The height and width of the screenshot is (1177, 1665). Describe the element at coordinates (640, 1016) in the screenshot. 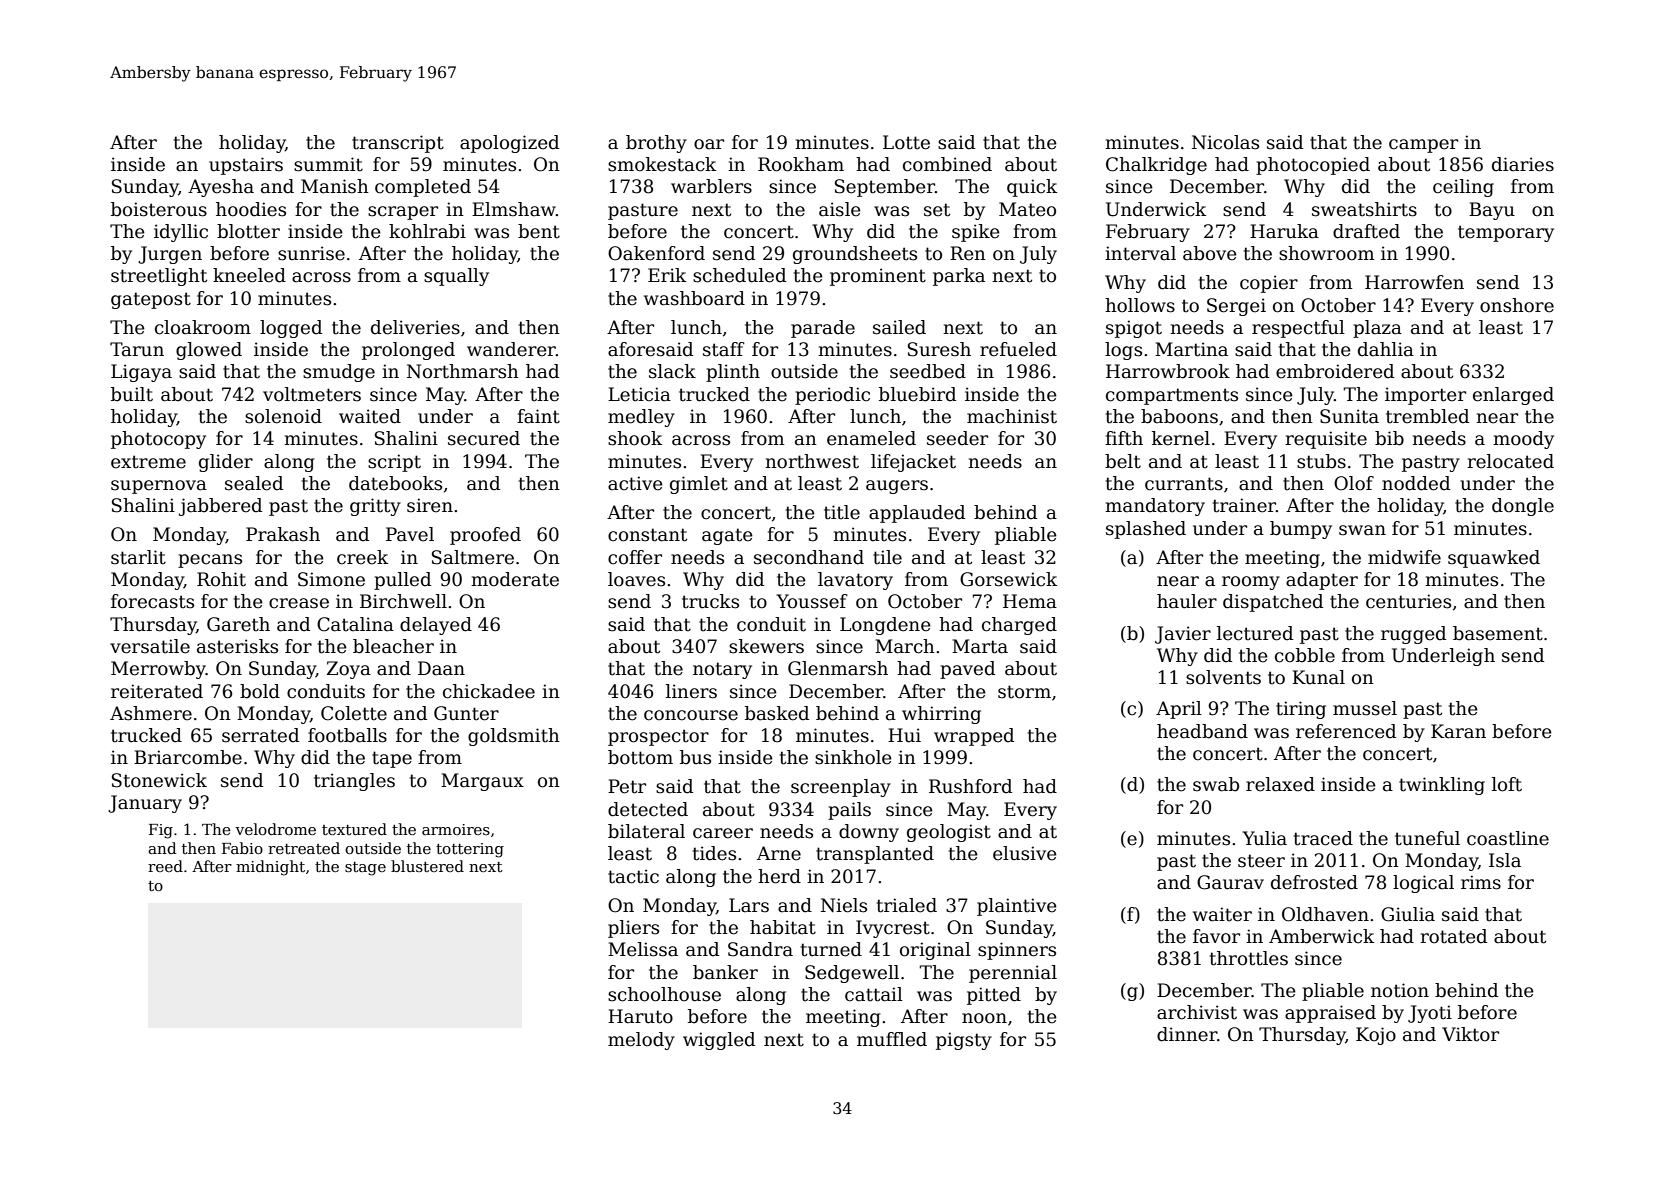

I see `Haruto` at that location.
